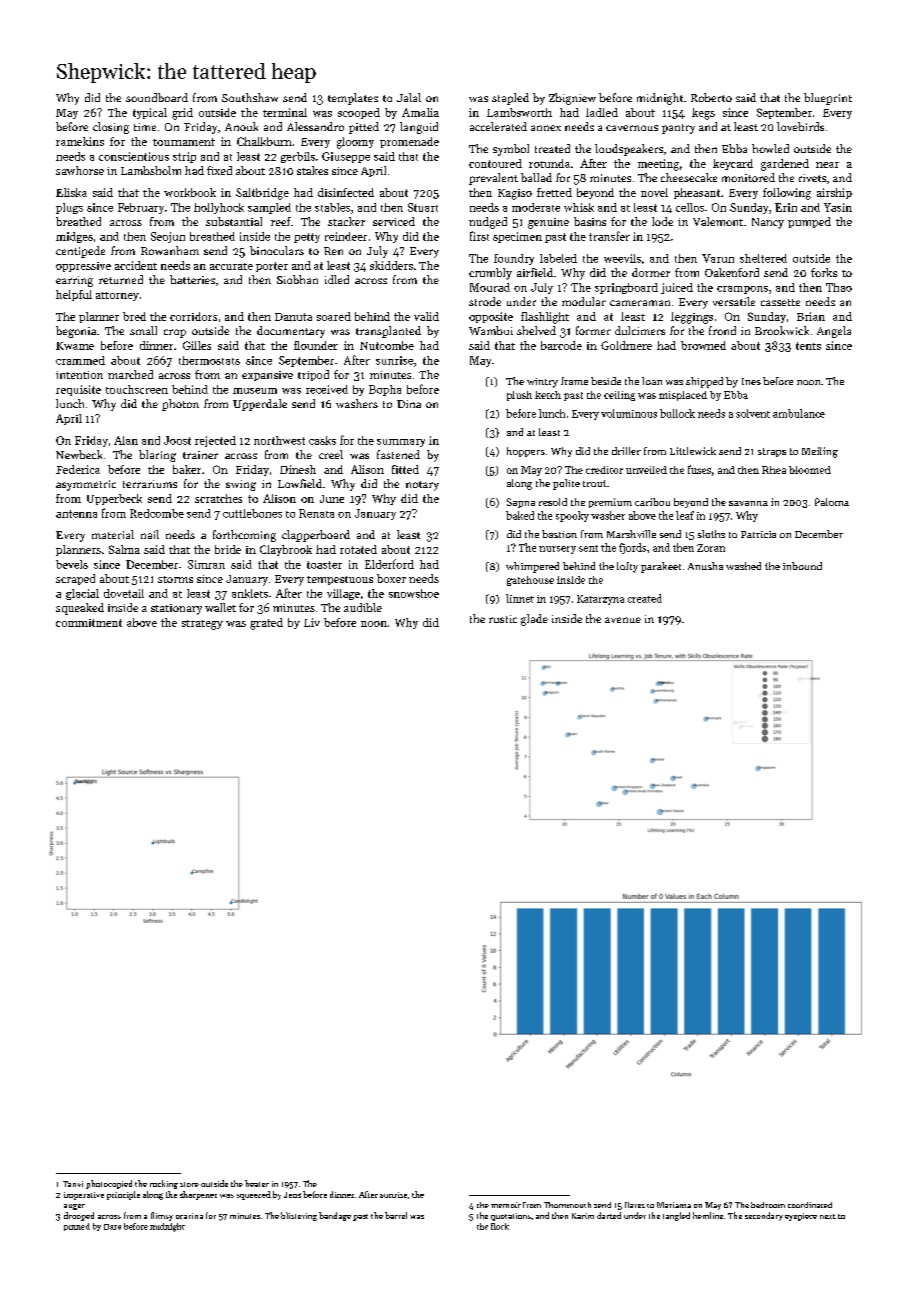 This document has height=1316, width=908. What do you see at coordinates (623, 620) in the document?
I see `avenue` at bounding box center [623, 620].
